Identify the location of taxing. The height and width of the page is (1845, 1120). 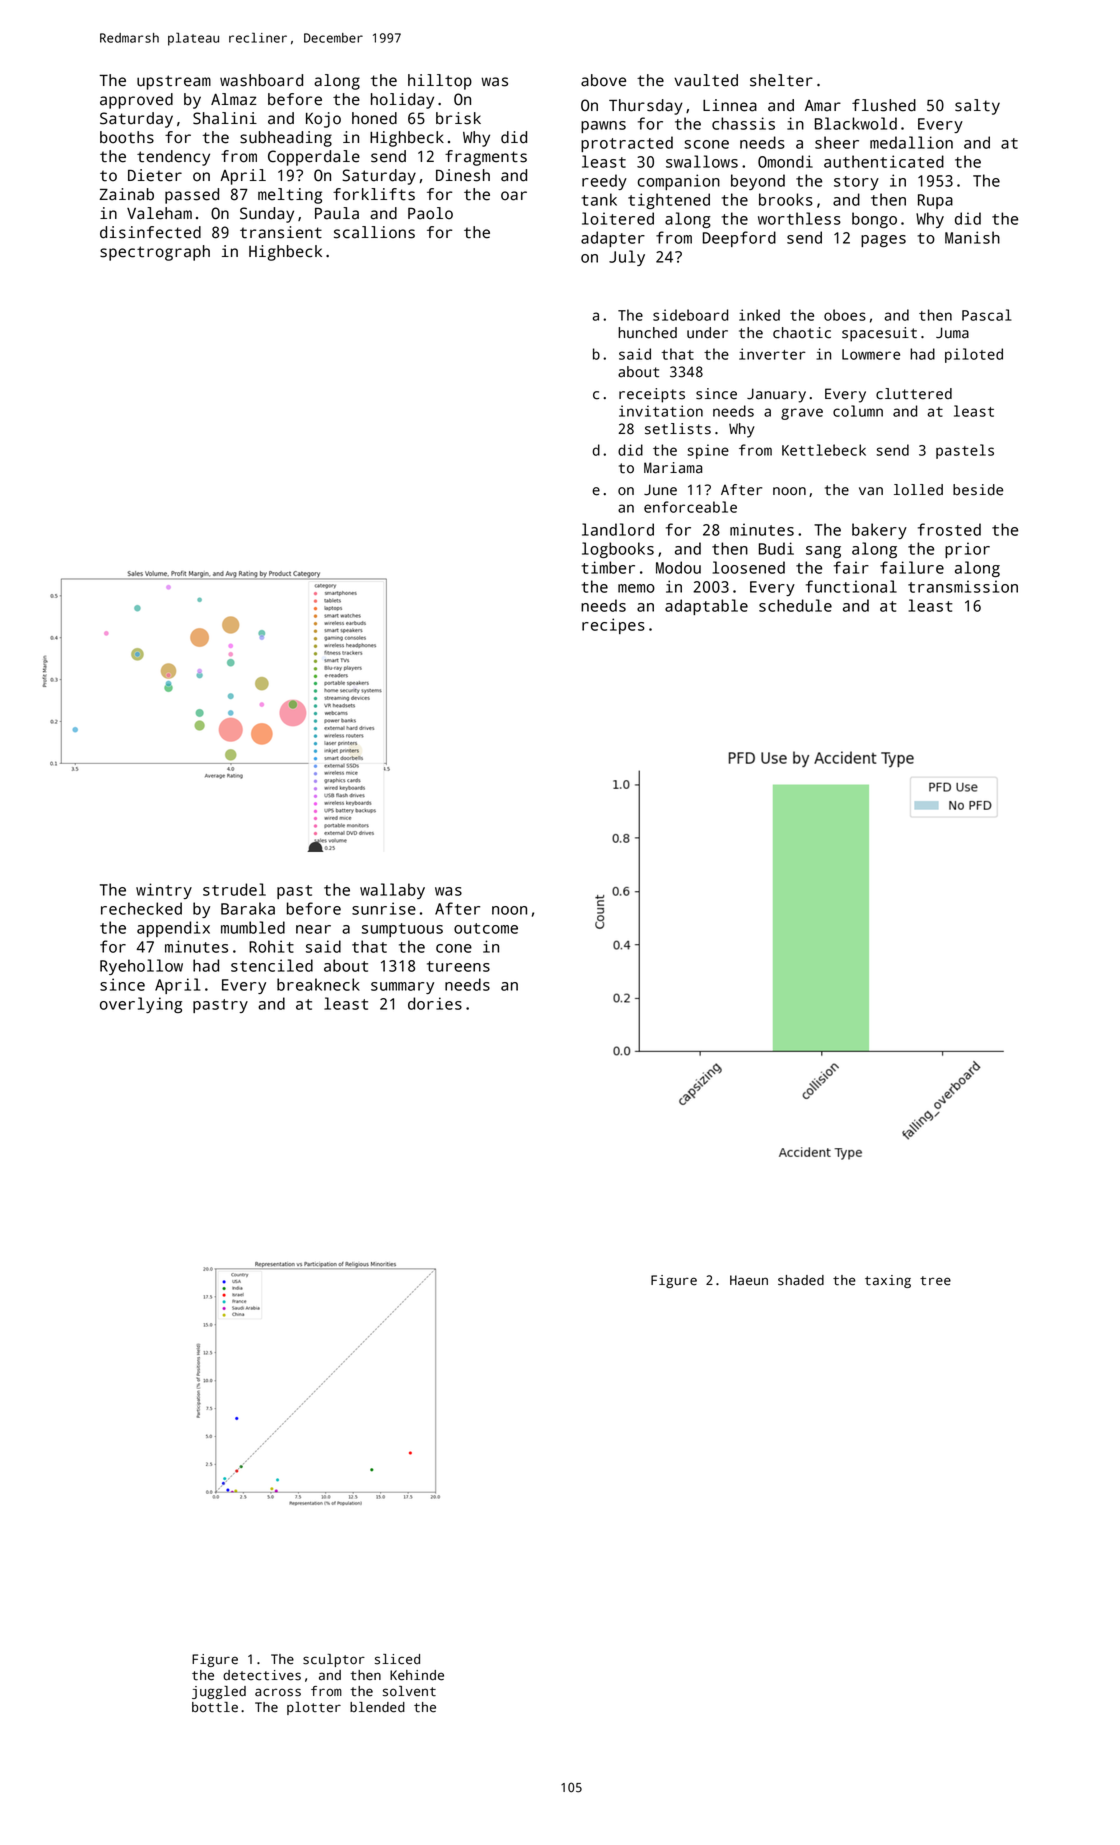
(888, 1281).
